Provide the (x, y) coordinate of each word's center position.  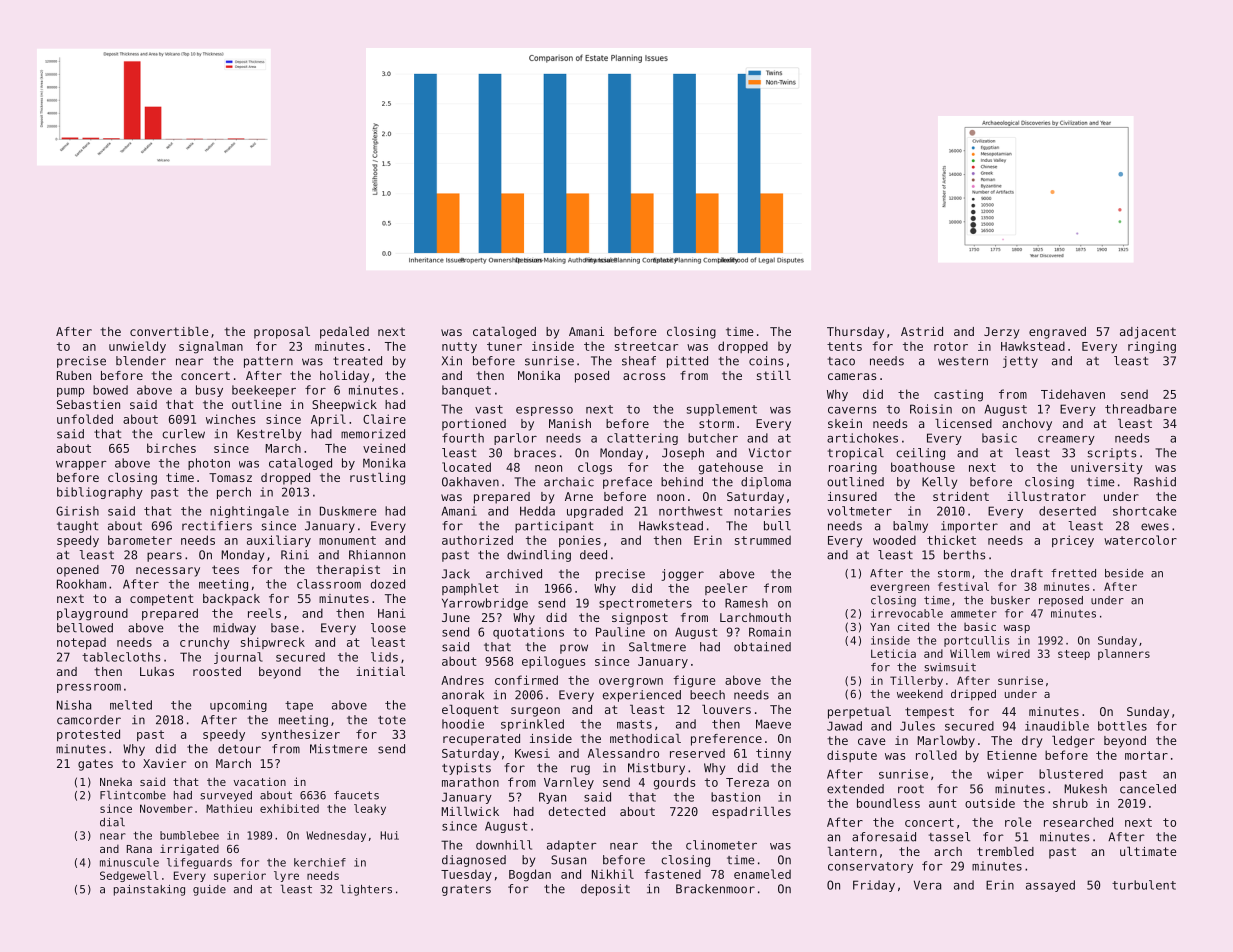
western (963, 361)
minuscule (129, 862)
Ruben (74, 375)
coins (766, 361)
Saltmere (657, 647)
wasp (1017, 629)
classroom (329, 584)
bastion (735, 797)
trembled (1005, 851)
